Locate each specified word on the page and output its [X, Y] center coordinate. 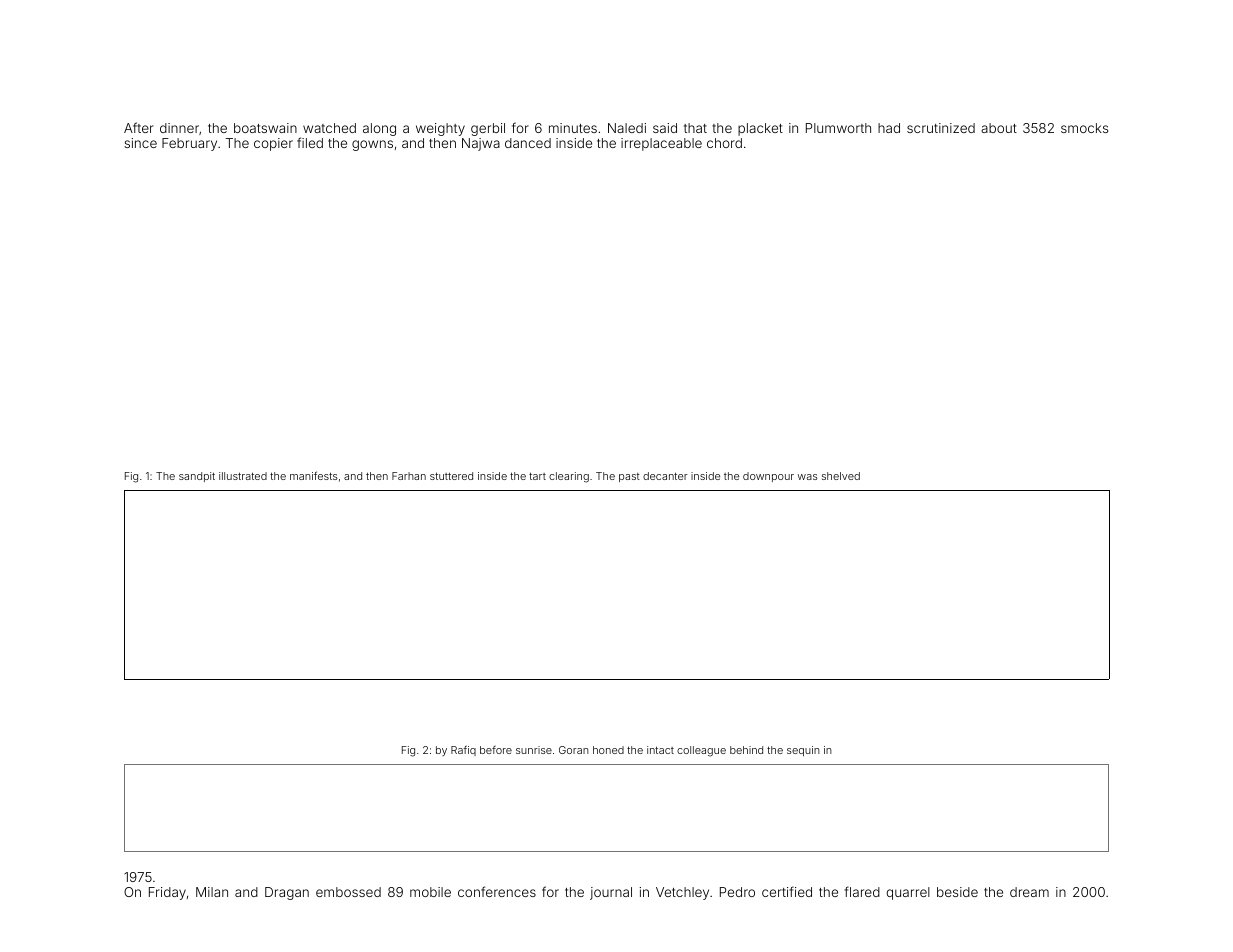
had [889, 128]
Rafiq [463, 750]
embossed [348, 892]
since [140, 143]
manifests [314, 475]
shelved [841, 476]
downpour [768, 477]
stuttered [451, 476]
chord [724, 143]
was [808, 477]
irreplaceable [661, 144]
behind [746, 750]
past [629, 477]
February [189, 144]
